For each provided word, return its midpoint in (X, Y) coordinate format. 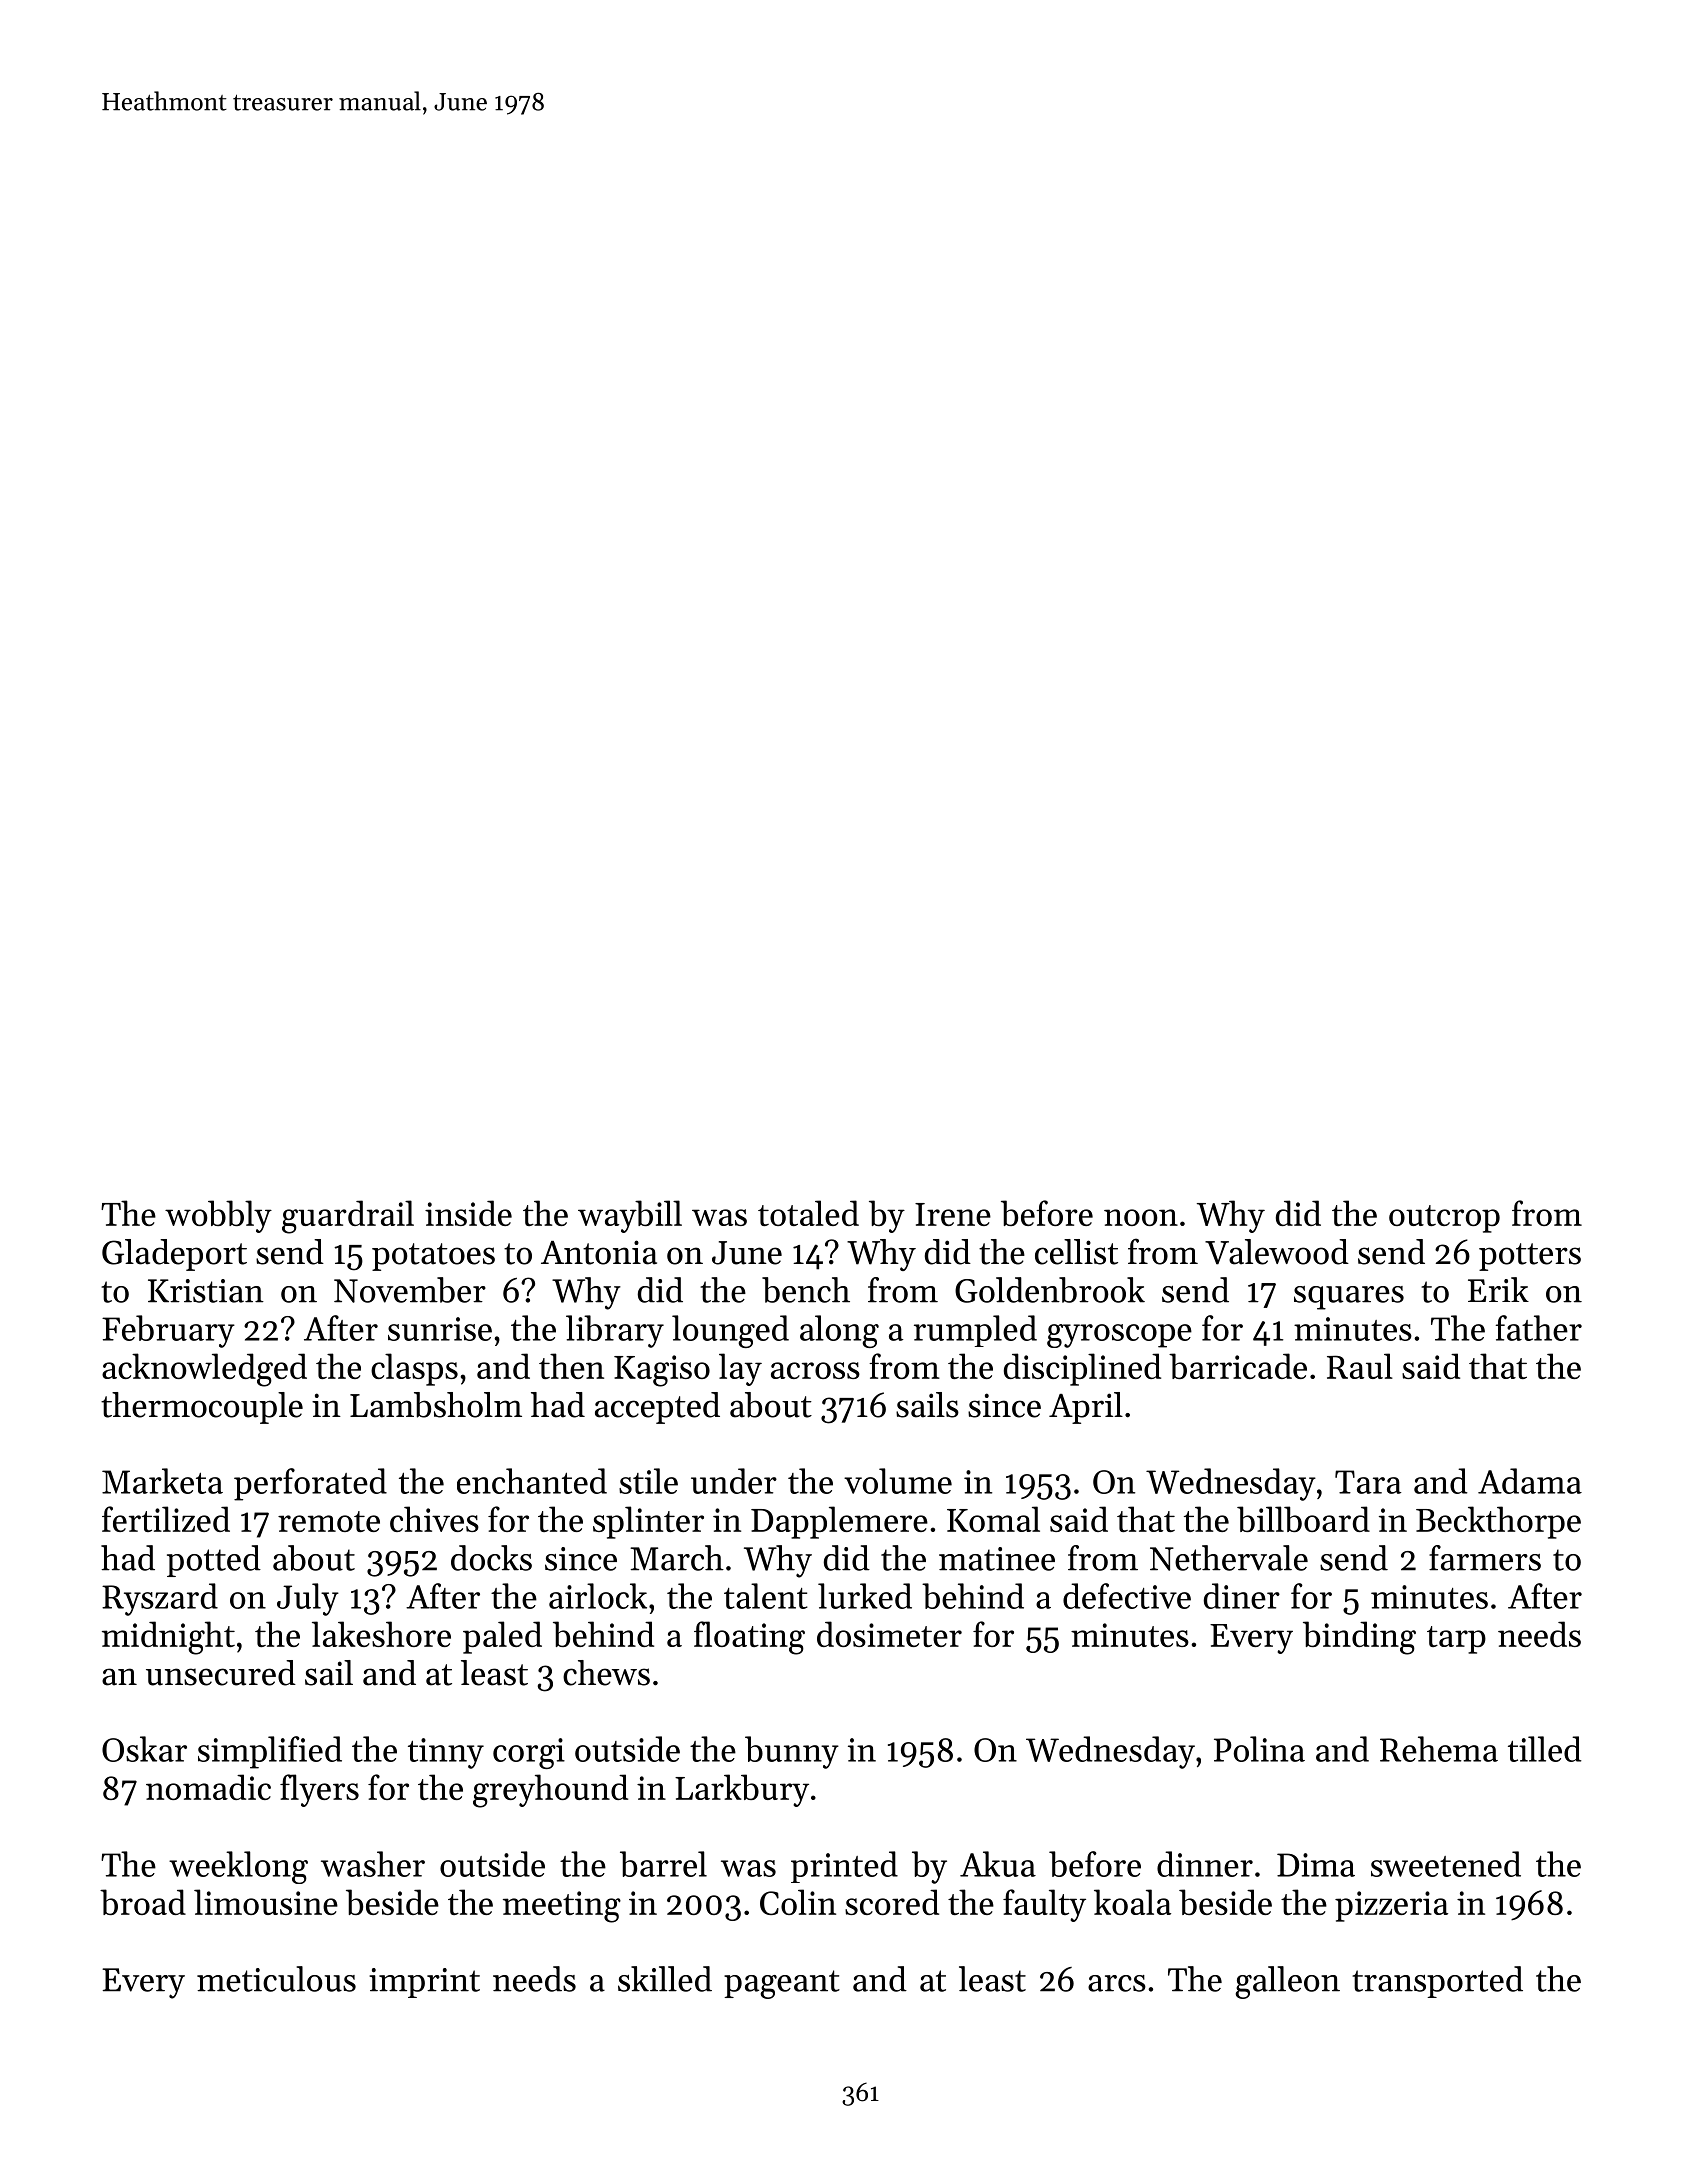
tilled (1544, 1749)
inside (468, 1213)
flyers (319, 1790)
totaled (808, 1213)
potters (1530, 1257)
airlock (598, 1596)
